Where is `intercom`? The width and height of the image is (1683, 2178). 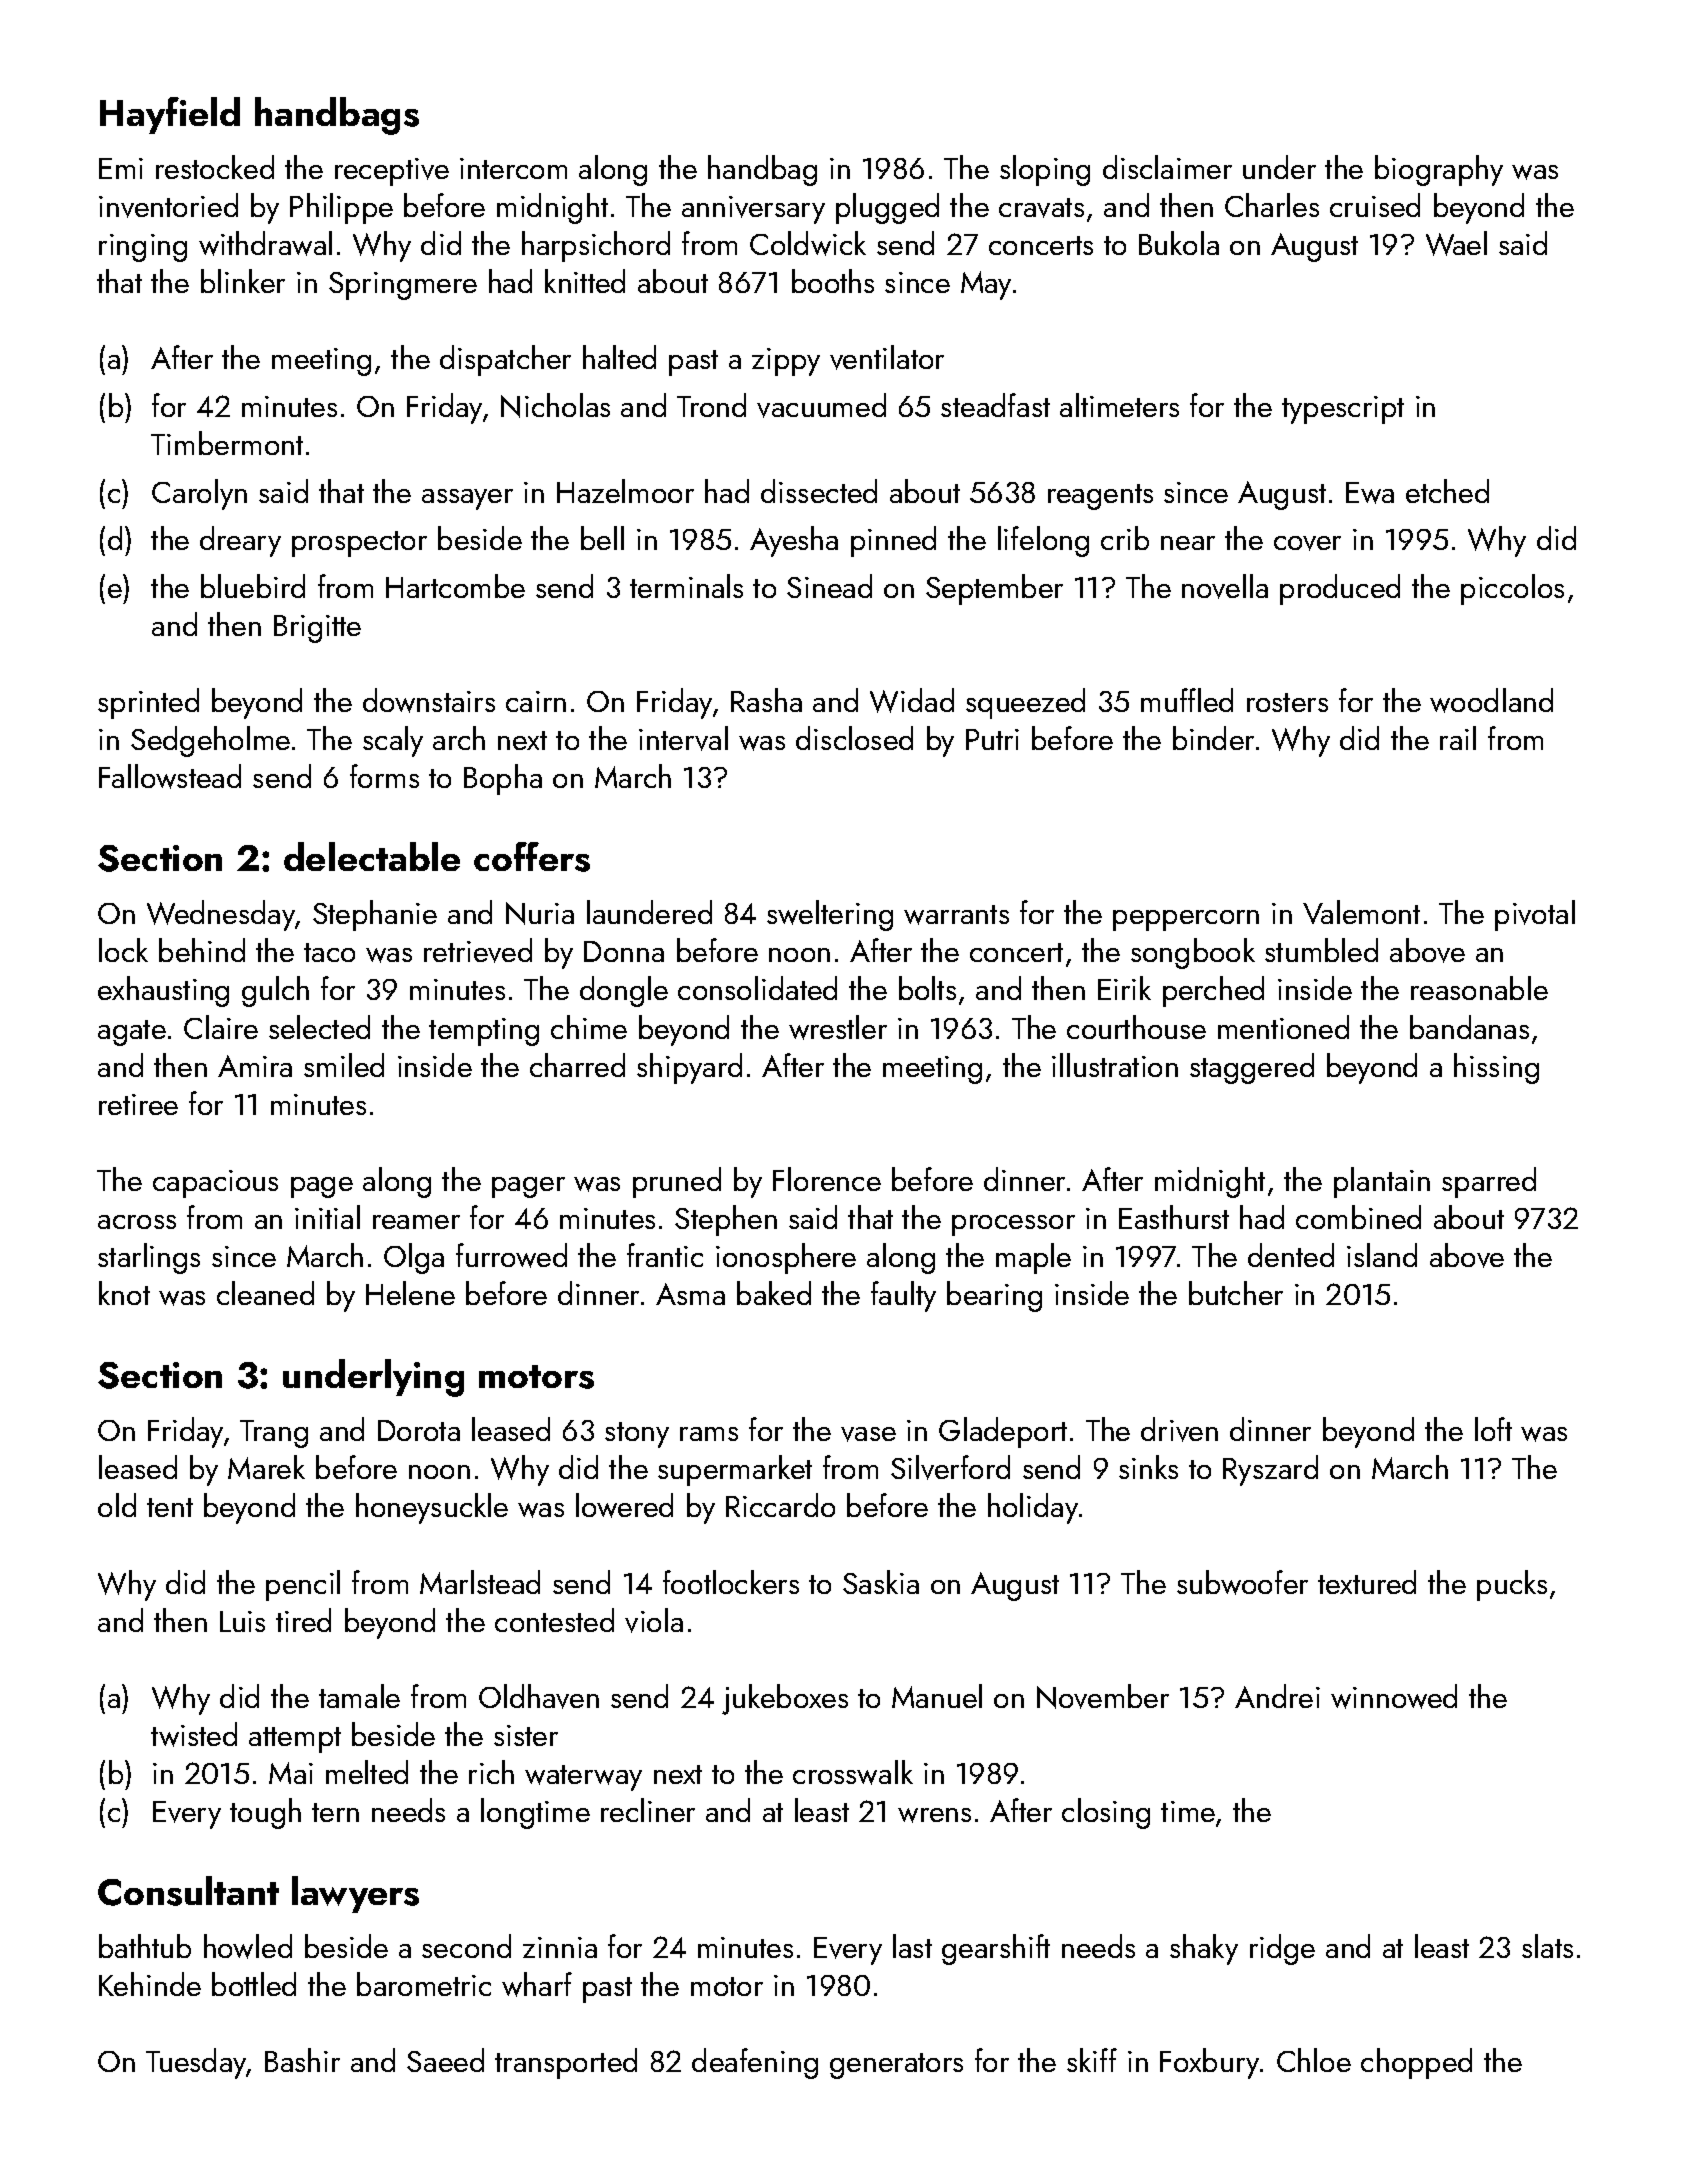
intercom is located at coordinates (513, 168).
